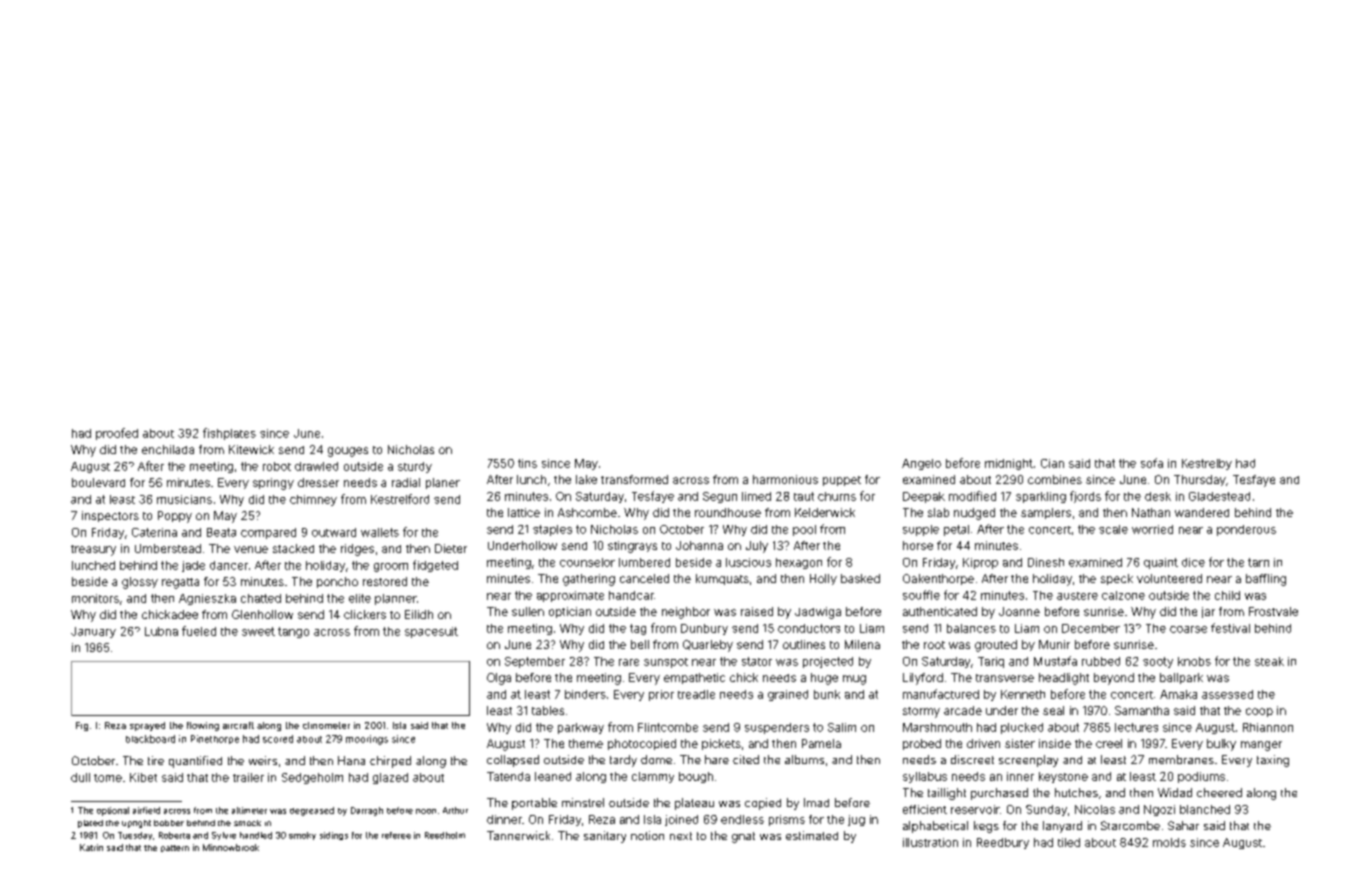 The image size is (1372, 887). Describe the element at coordinates (1227, 694) in the image. I see `assessed` at that location.
